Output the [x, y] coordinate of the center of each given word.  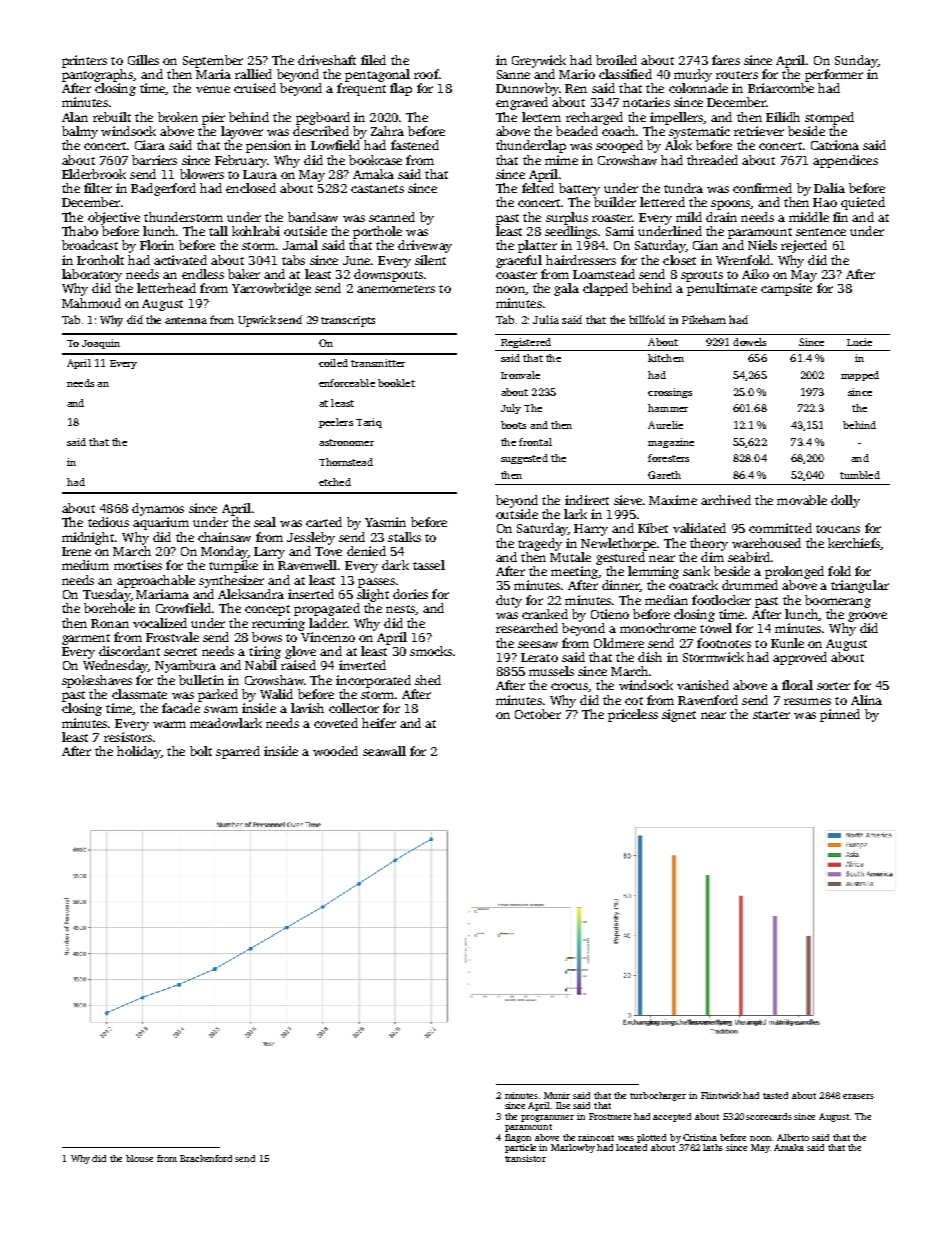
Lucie [859, 342]
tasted [775, 1095]
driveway [425, 246]
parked [218, 695]
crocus [570, 687]
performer [834, 75]
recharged [594, 118]
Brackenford [206, 1158]
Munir [557, 1095]
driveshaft [327, 60]
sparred [238, 752]
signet [679, 715]
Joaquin [101, 344]
